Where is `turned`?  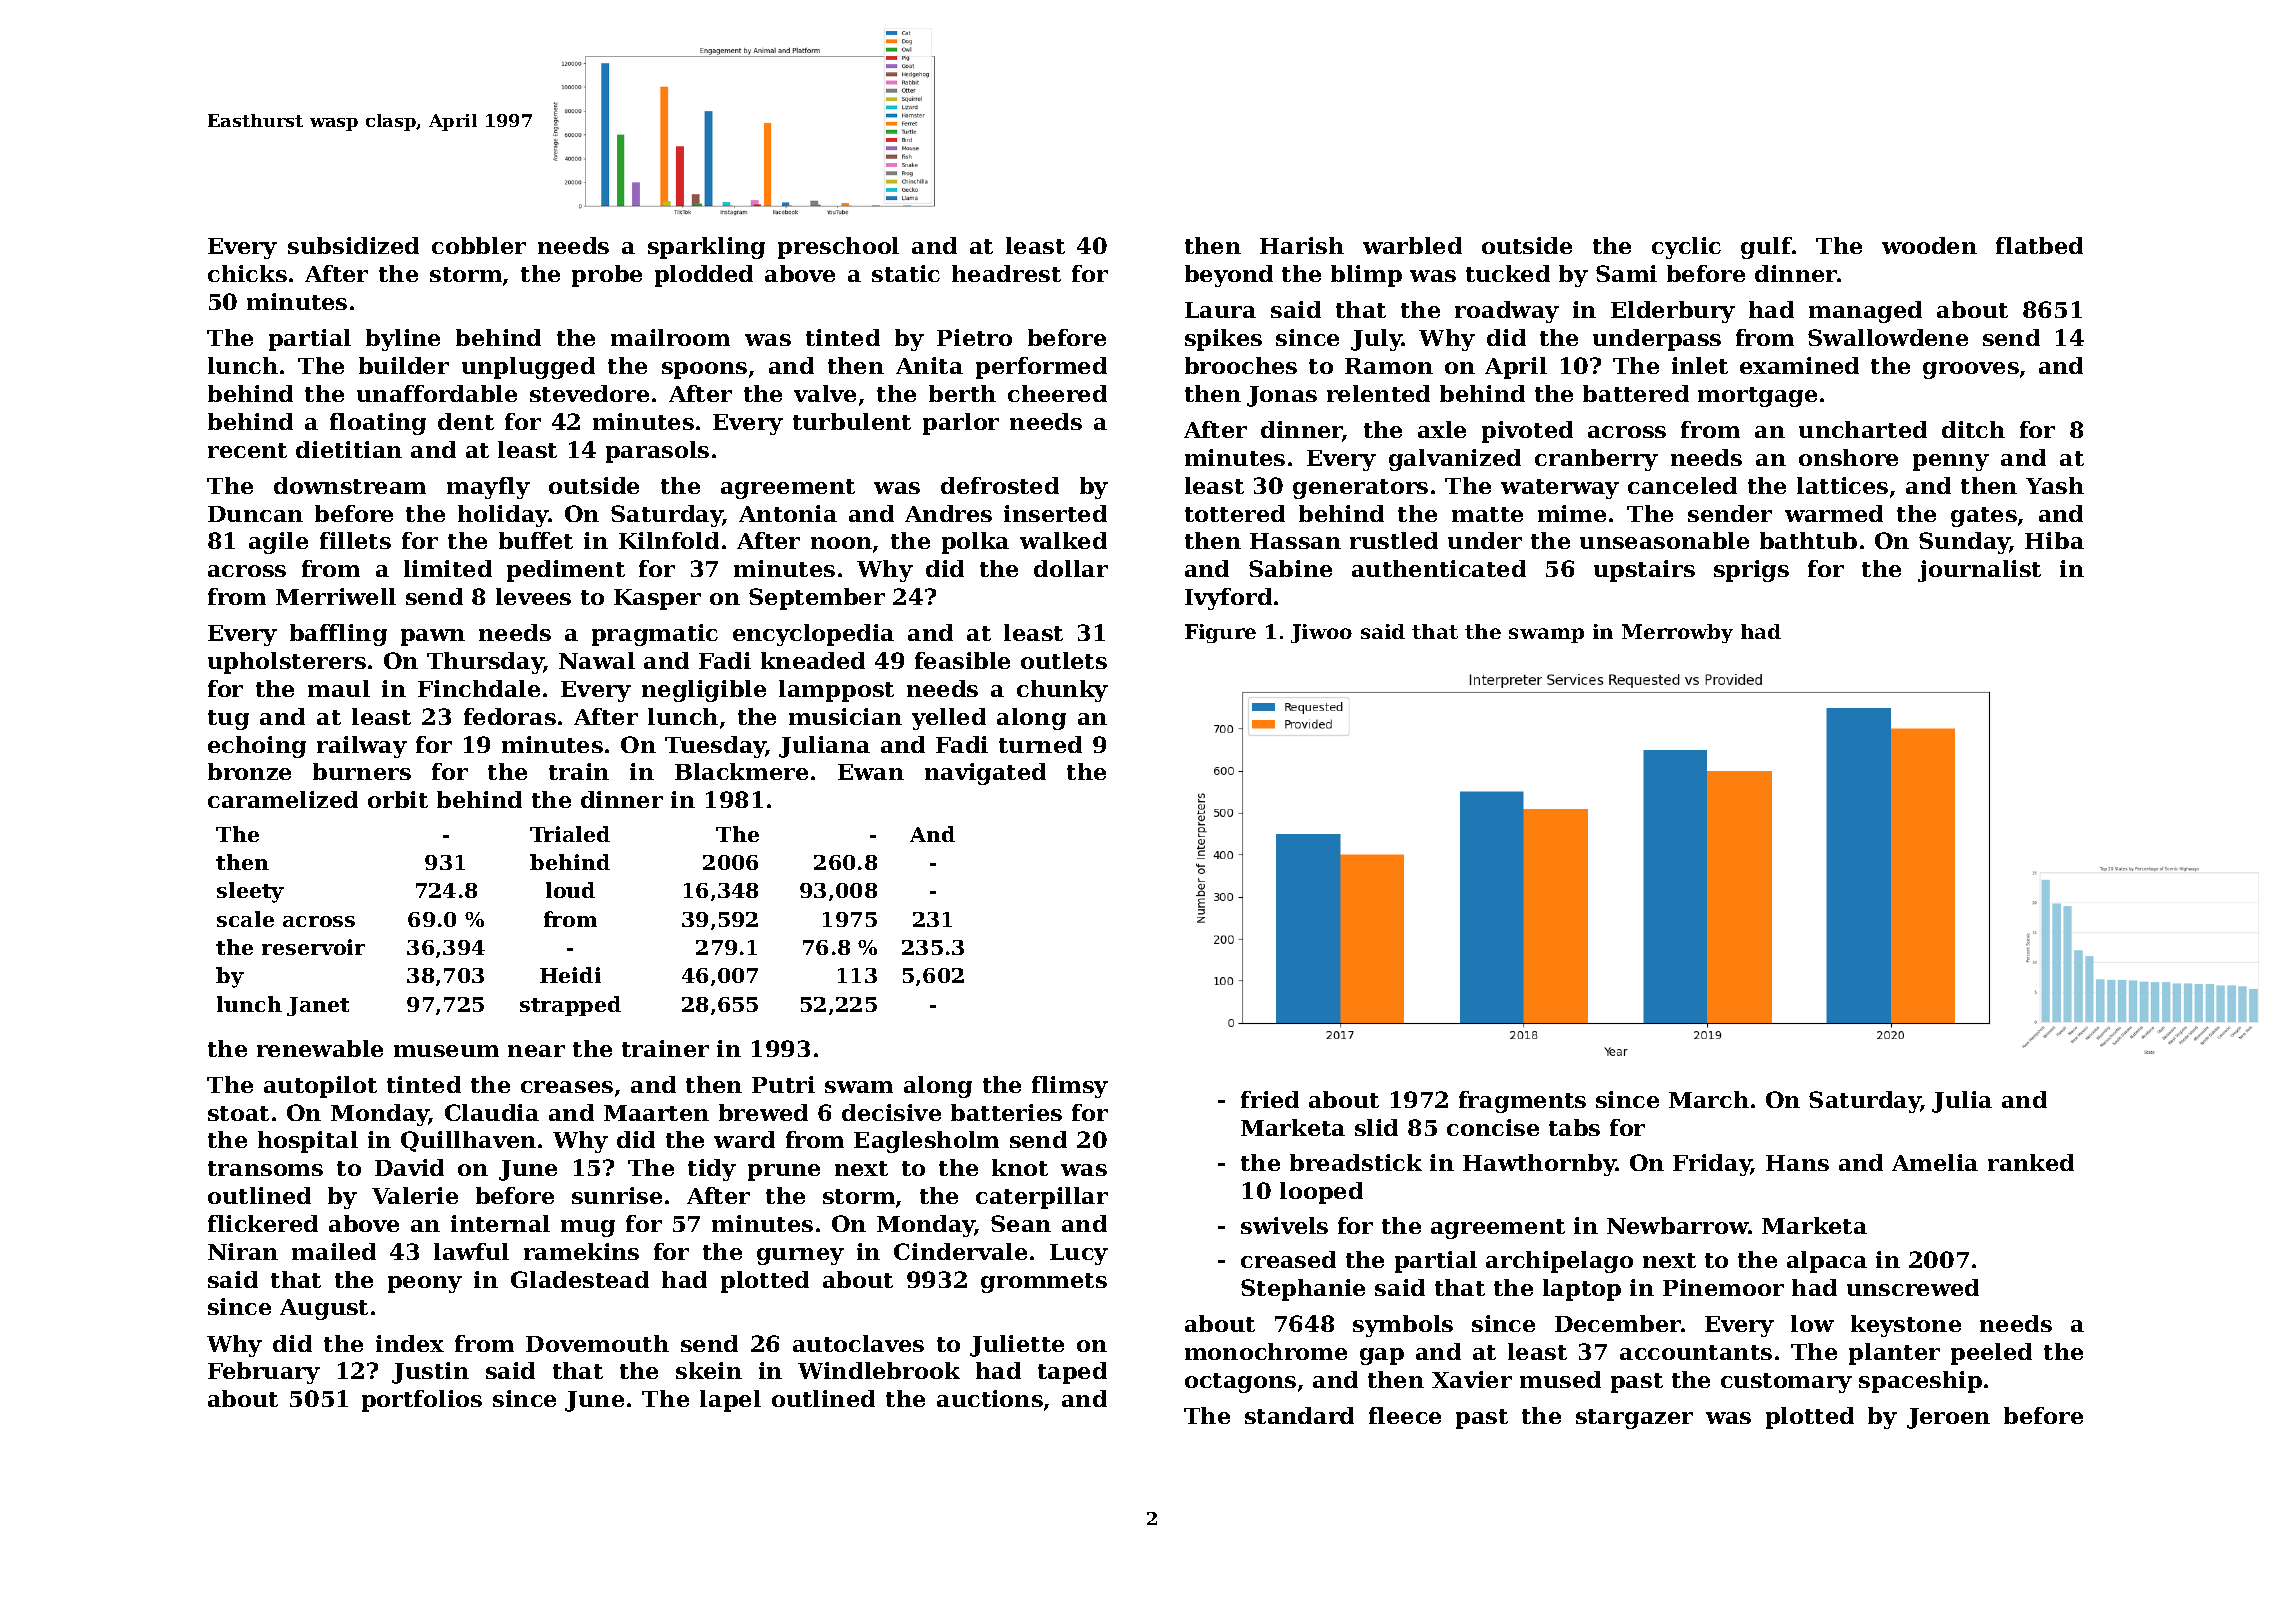 turned is located at coordinates (1040, 744).
